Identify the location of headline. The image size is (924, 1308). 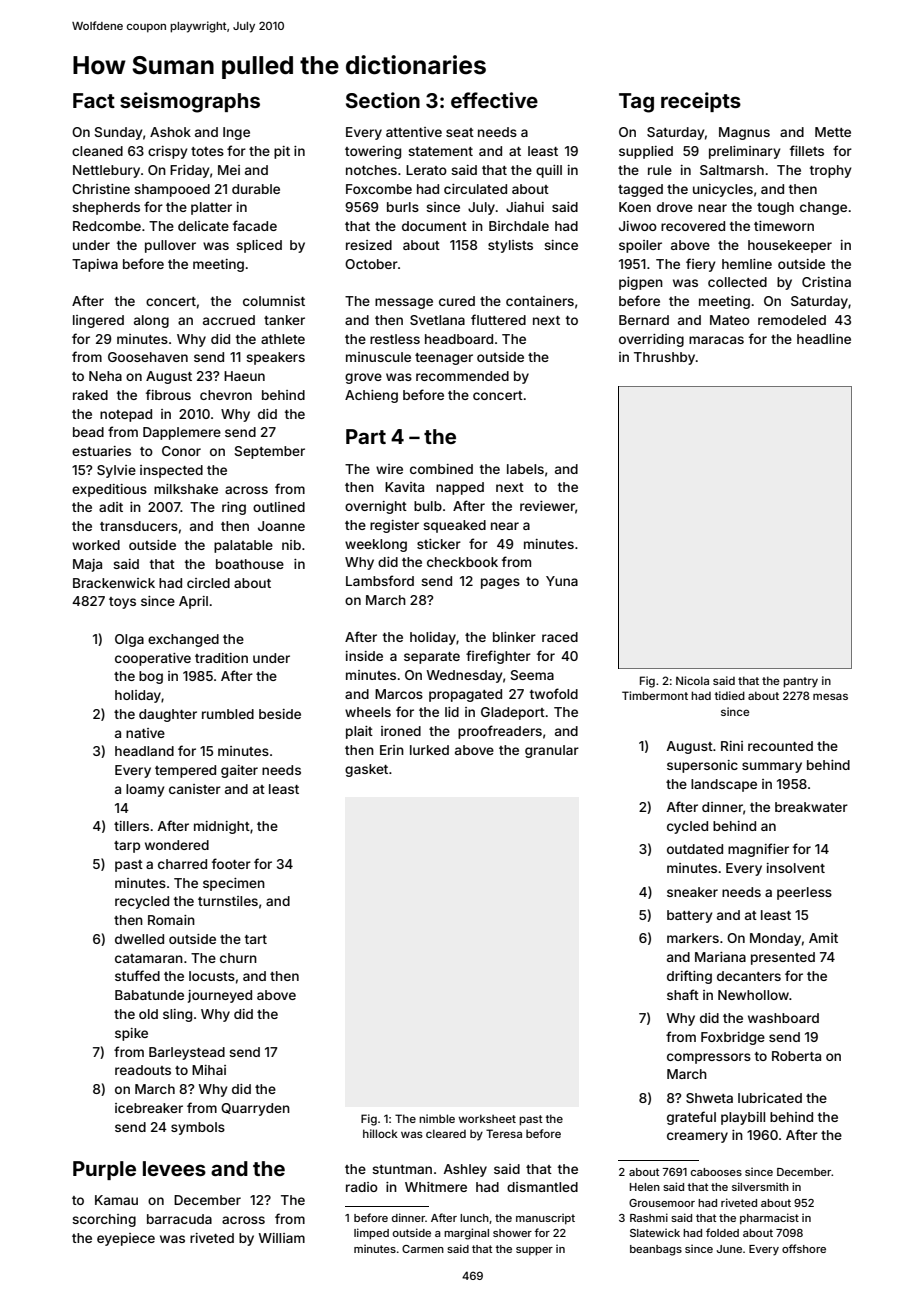
(824, 339).
